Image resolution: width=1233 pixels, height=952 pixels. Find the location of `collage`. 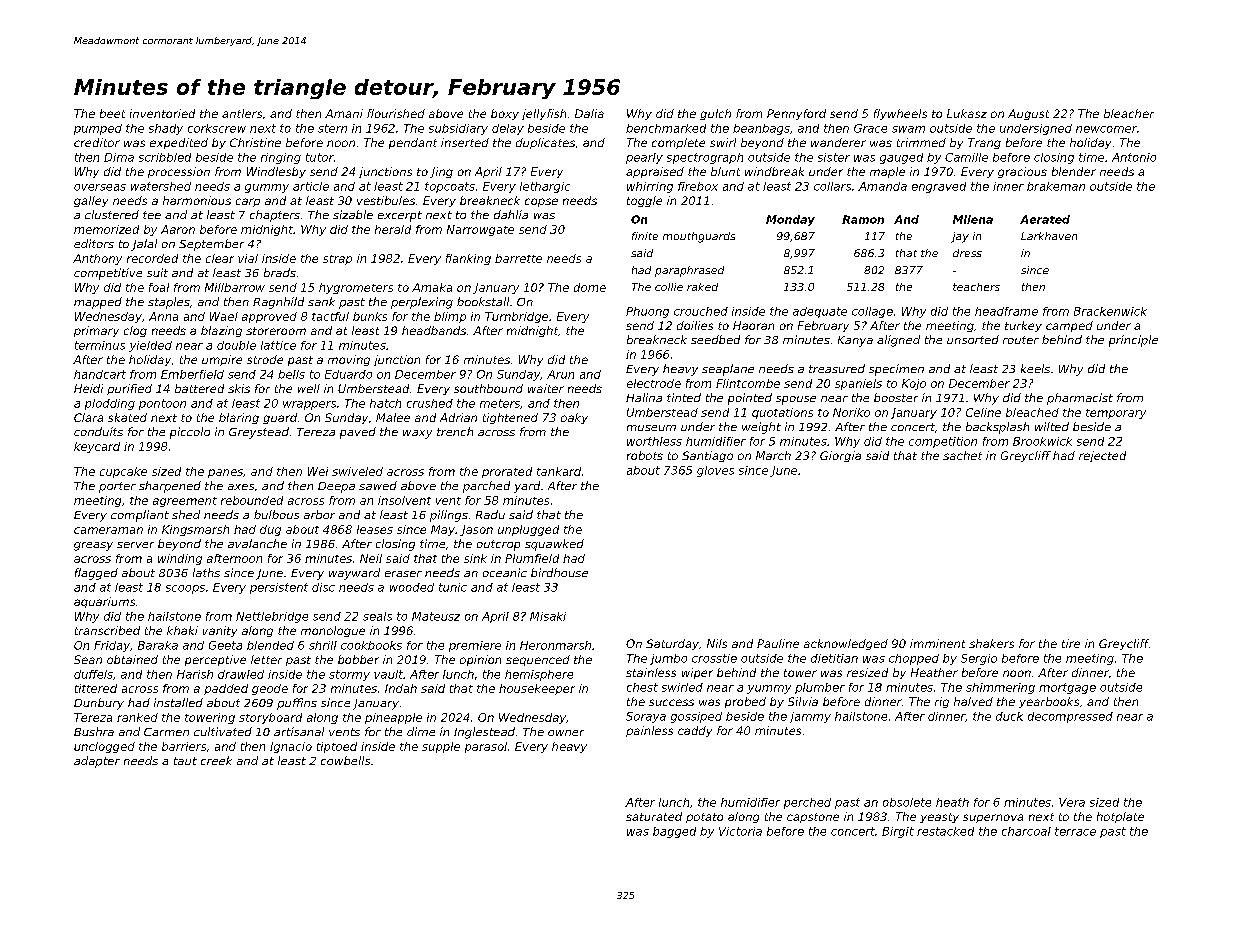

collage is located at coordinates (872, 312).
